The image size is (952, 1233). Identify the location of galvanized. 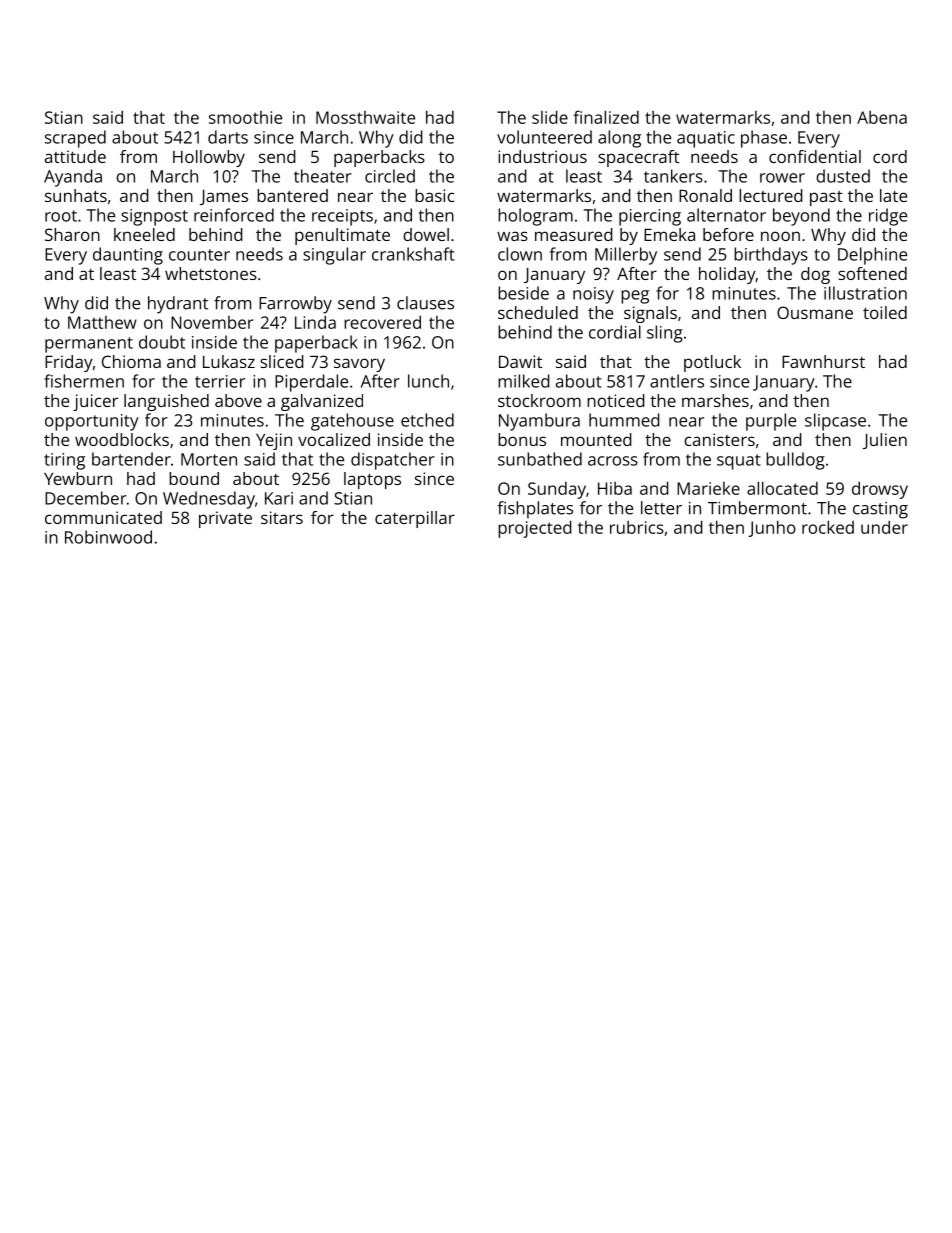
(322, 402).
